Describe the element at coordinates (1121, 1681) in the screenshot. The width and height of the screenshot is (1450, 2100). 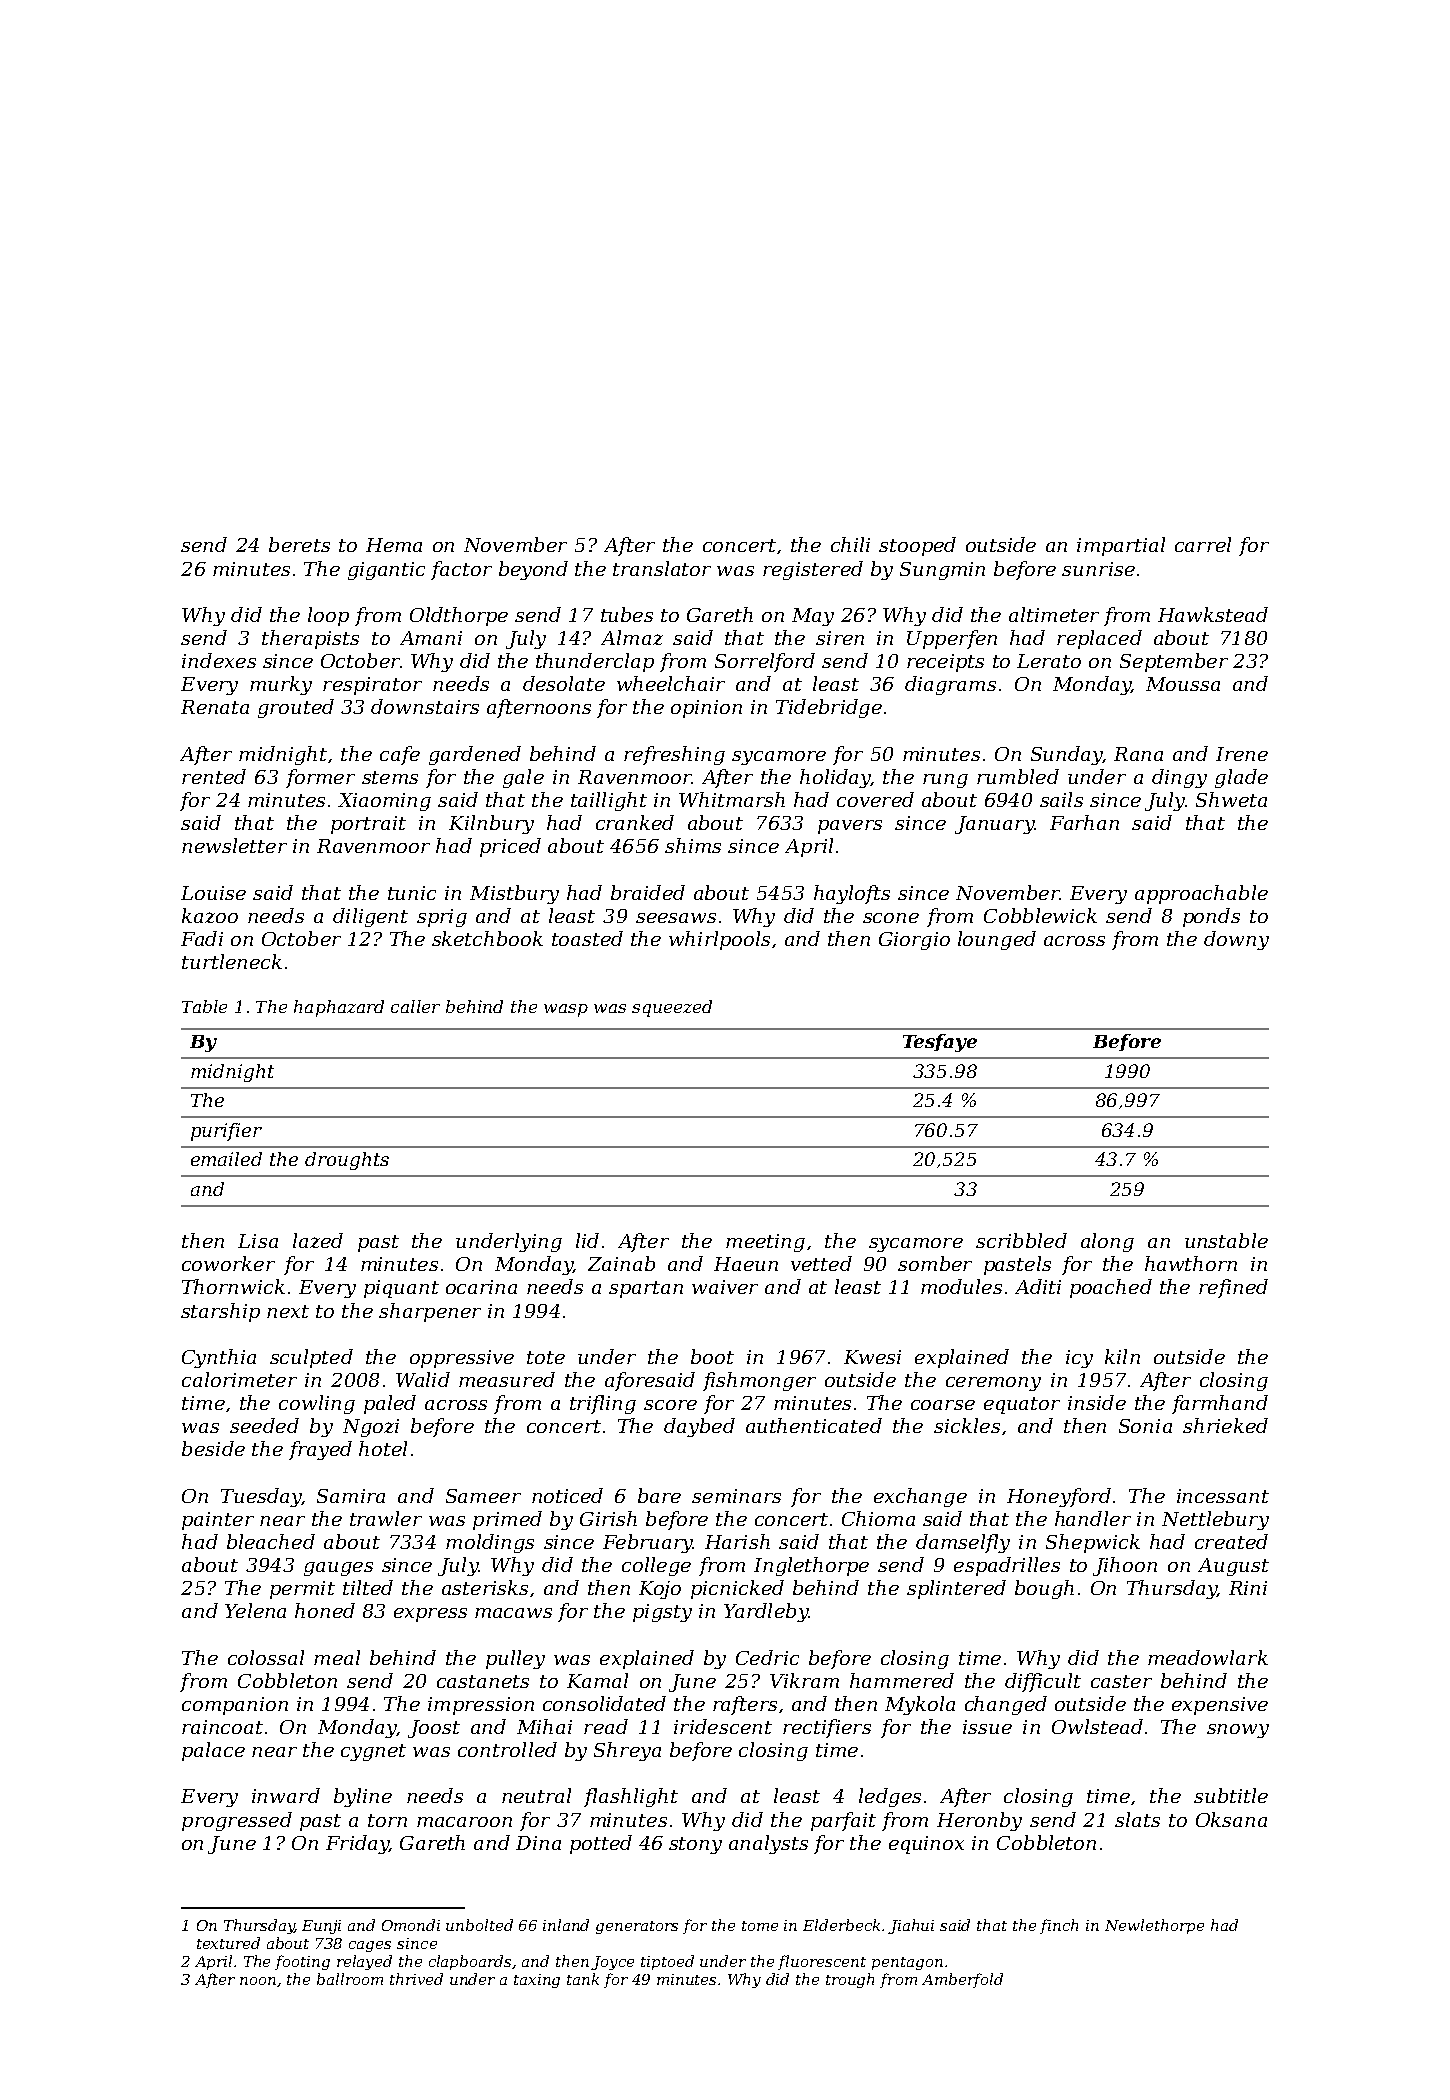
I see `caster` at that location.
